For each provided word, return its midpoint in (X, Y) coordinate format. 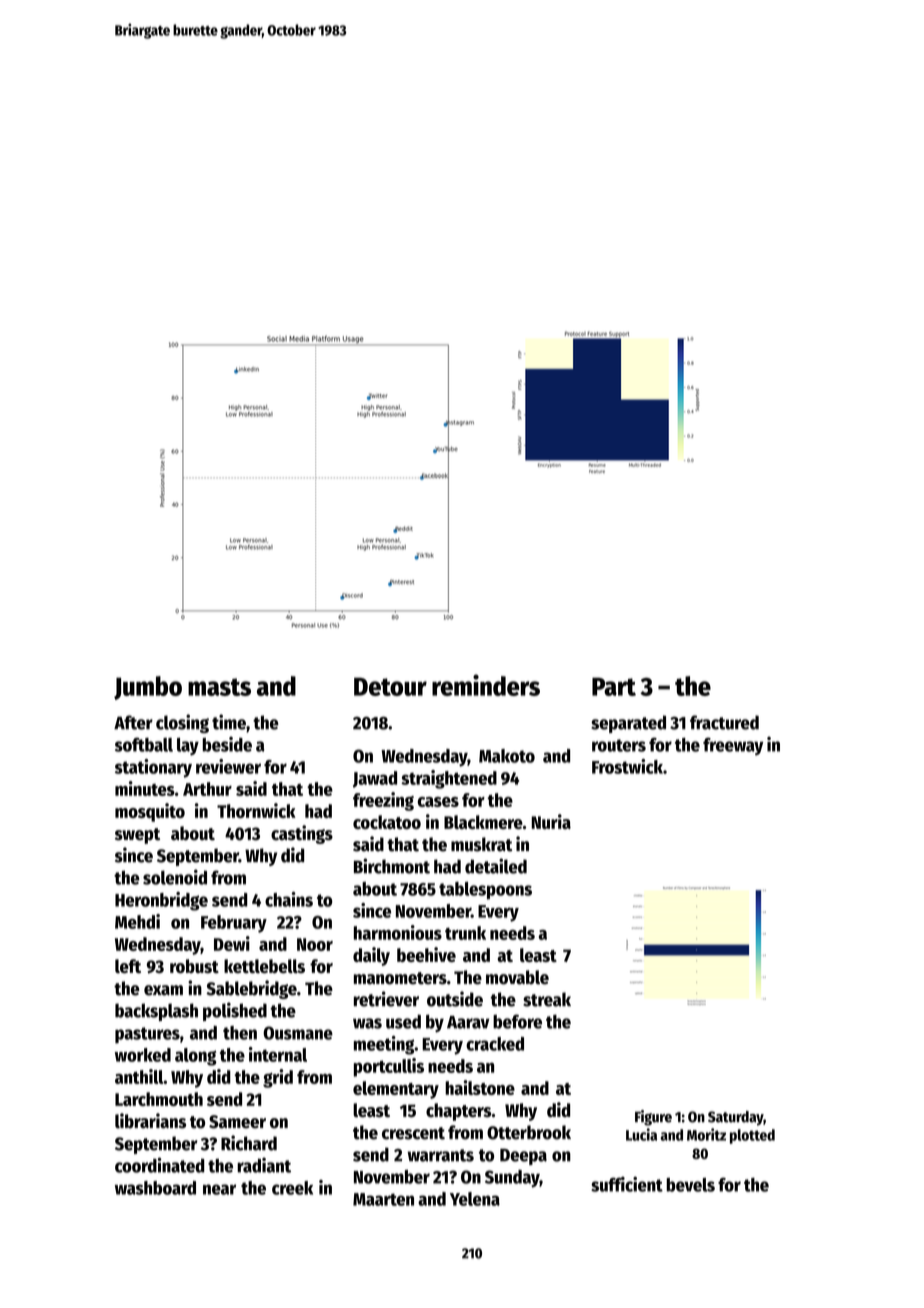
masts (219, 687)
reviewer (228, 766)
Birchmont (392, 866)
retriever (386, 999)
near (219, 1189)
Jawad (375, 779)
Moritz (706, 1134)
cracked (495, 1044)
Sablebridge (251, 989)
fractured (724, 722)
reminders (486, 685)
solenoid (175, 877)
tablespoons (485, 891)
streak (547, 999)
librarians (150, 1121)
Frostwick (627, 766)
